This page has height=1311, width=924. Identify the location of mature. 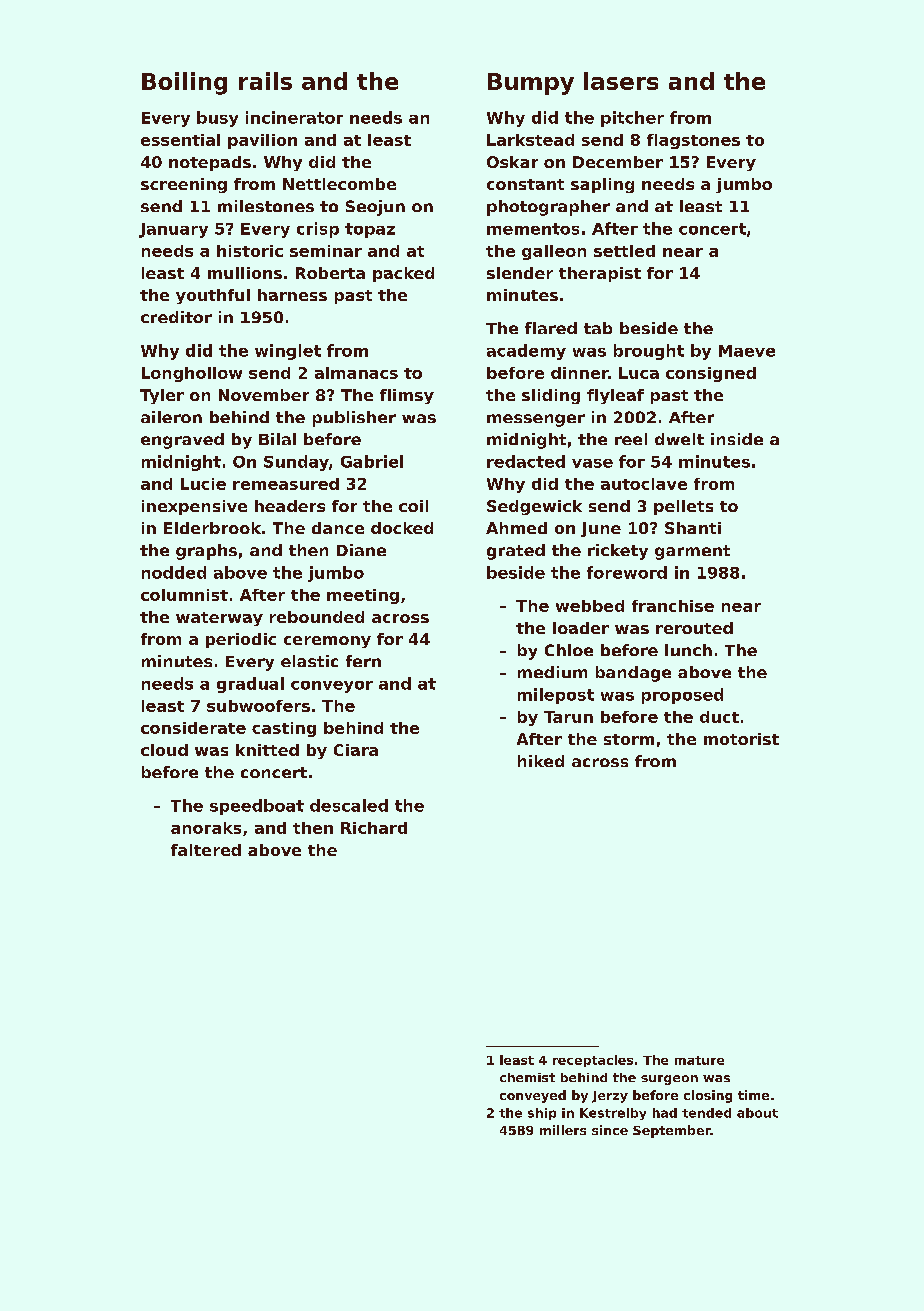
(699, 1060).
